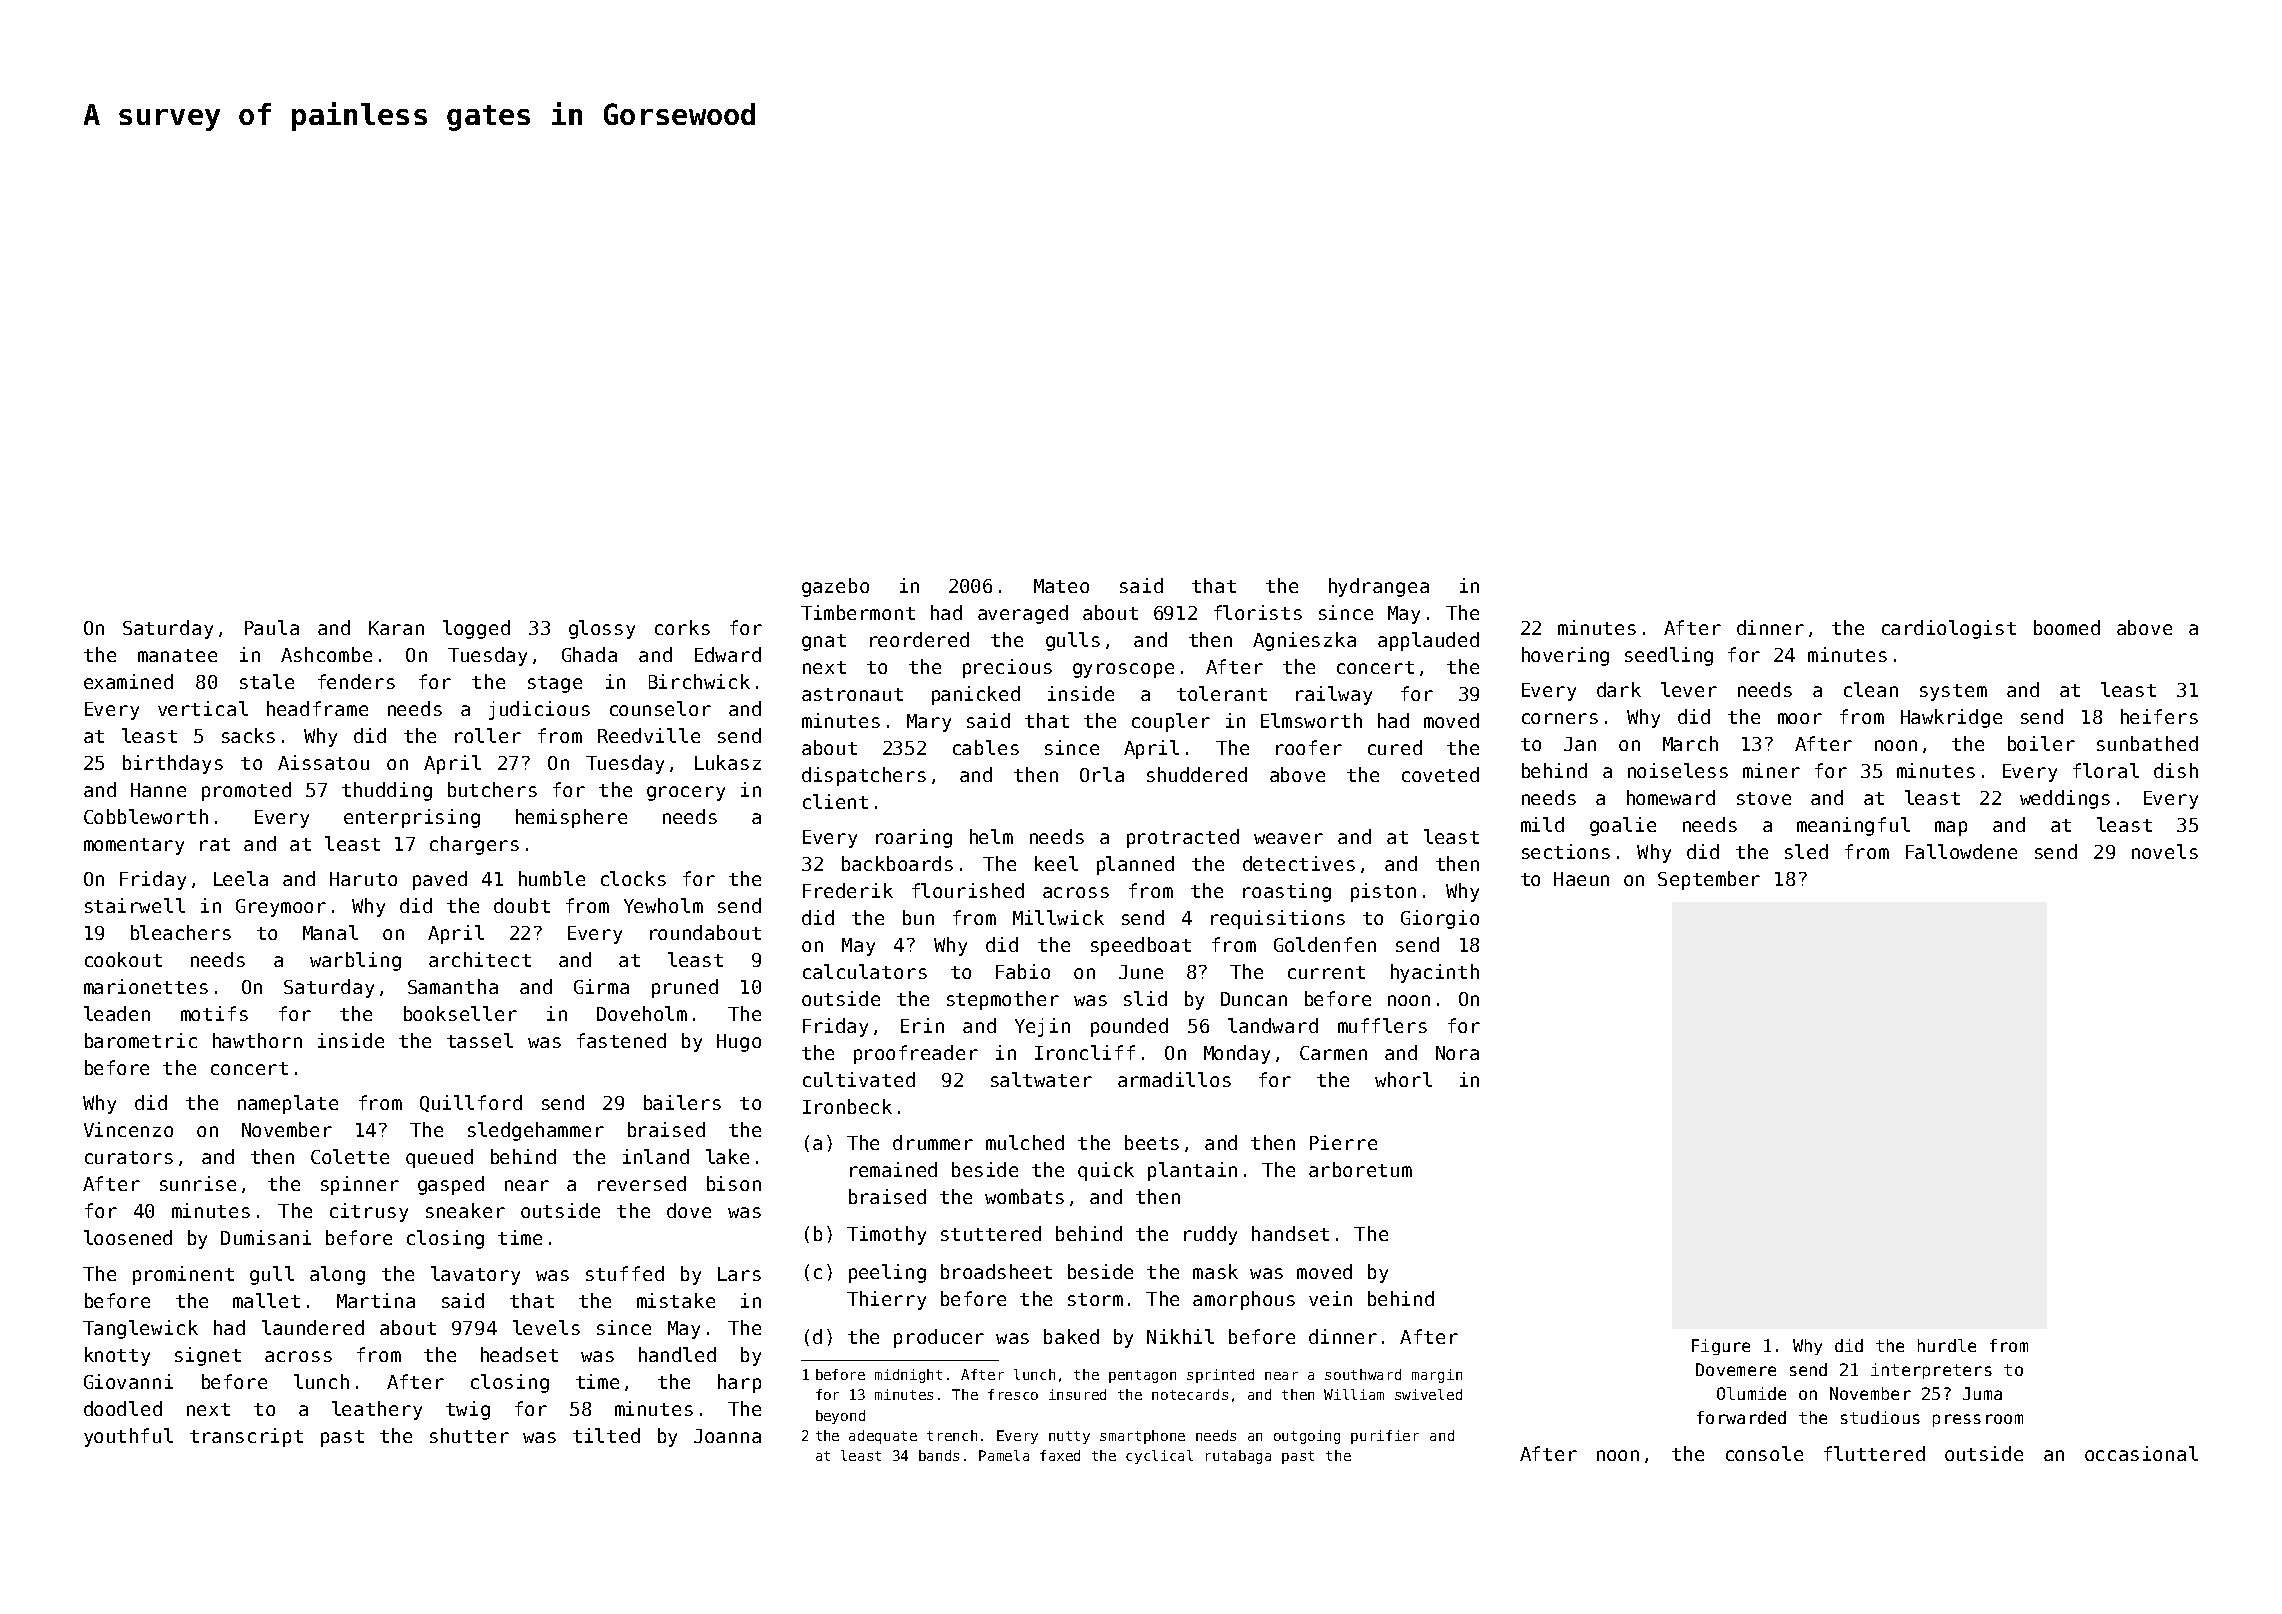 Image resolution: width=2282 pixels, height=1614 pixels. What do you see at coordinates (1951, 718) in the screenshot?
I see `Hawkridge` at bounding box center [1951, 718].
